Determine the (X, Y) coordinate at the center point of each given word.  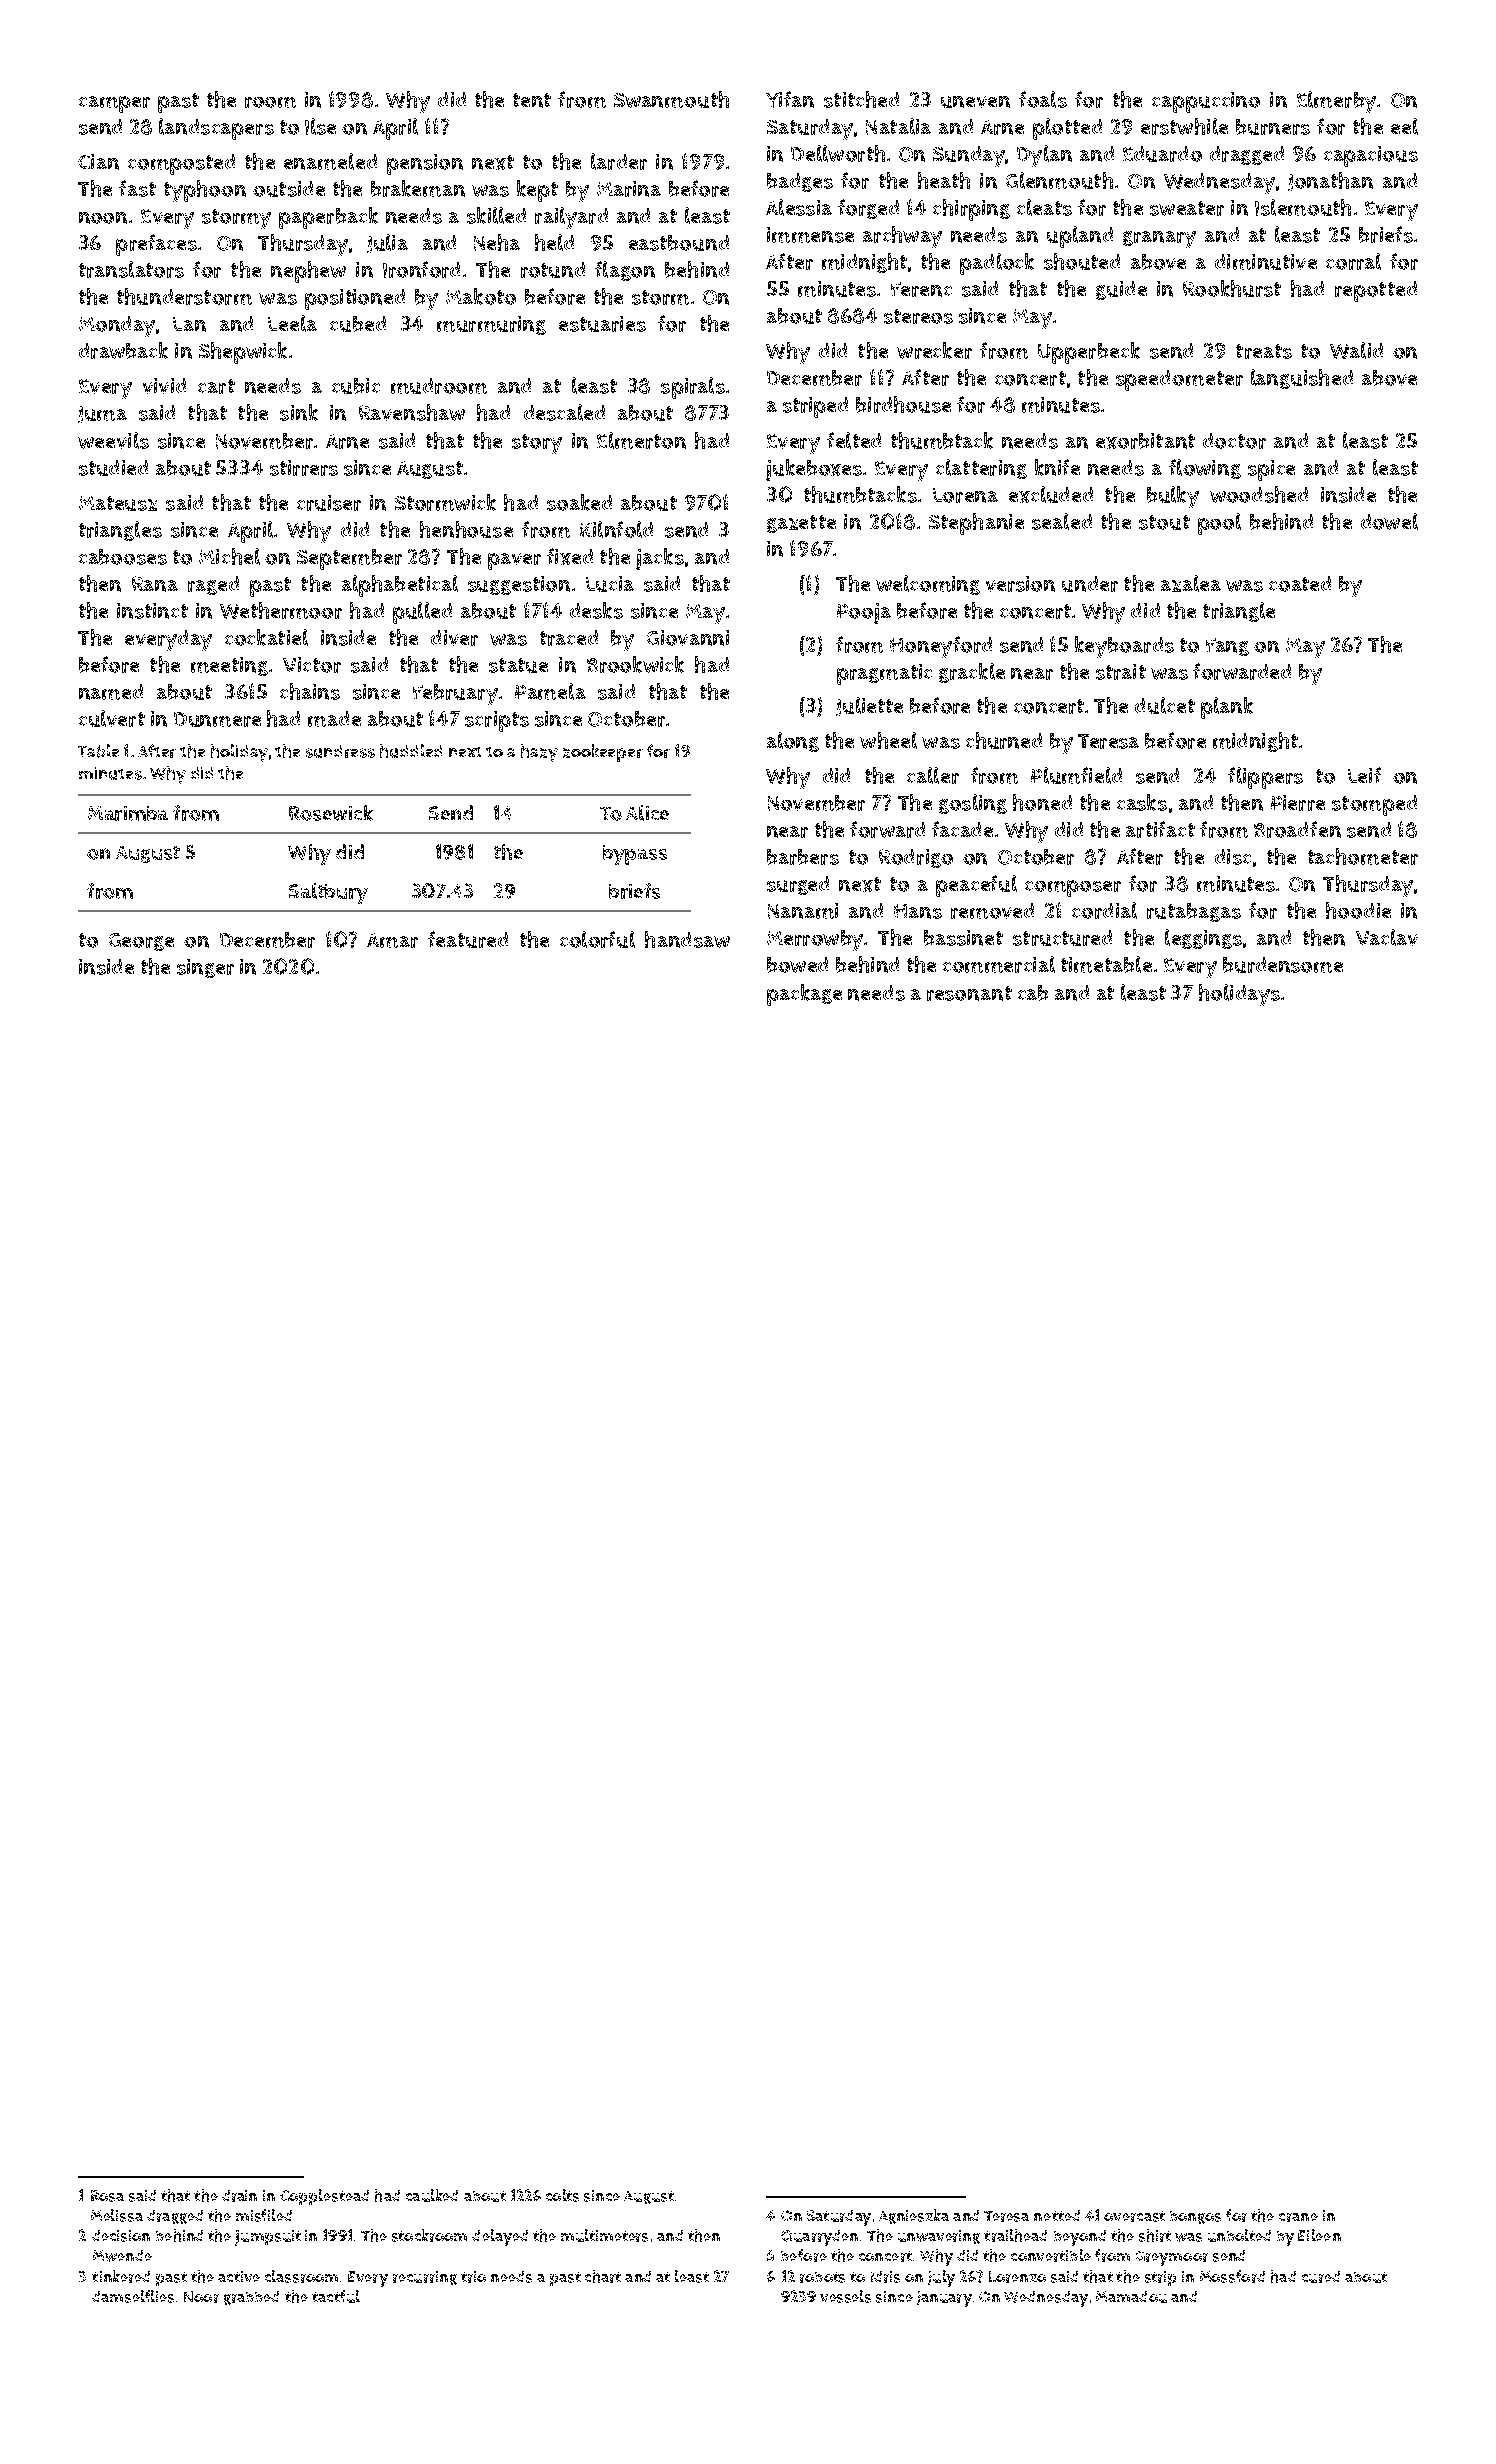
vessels (845, 2296)
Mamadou (1131, 2297)
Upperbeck (1089, 353)
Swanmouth (671, 99)
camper (114, 104)
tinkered (121, 2276)
